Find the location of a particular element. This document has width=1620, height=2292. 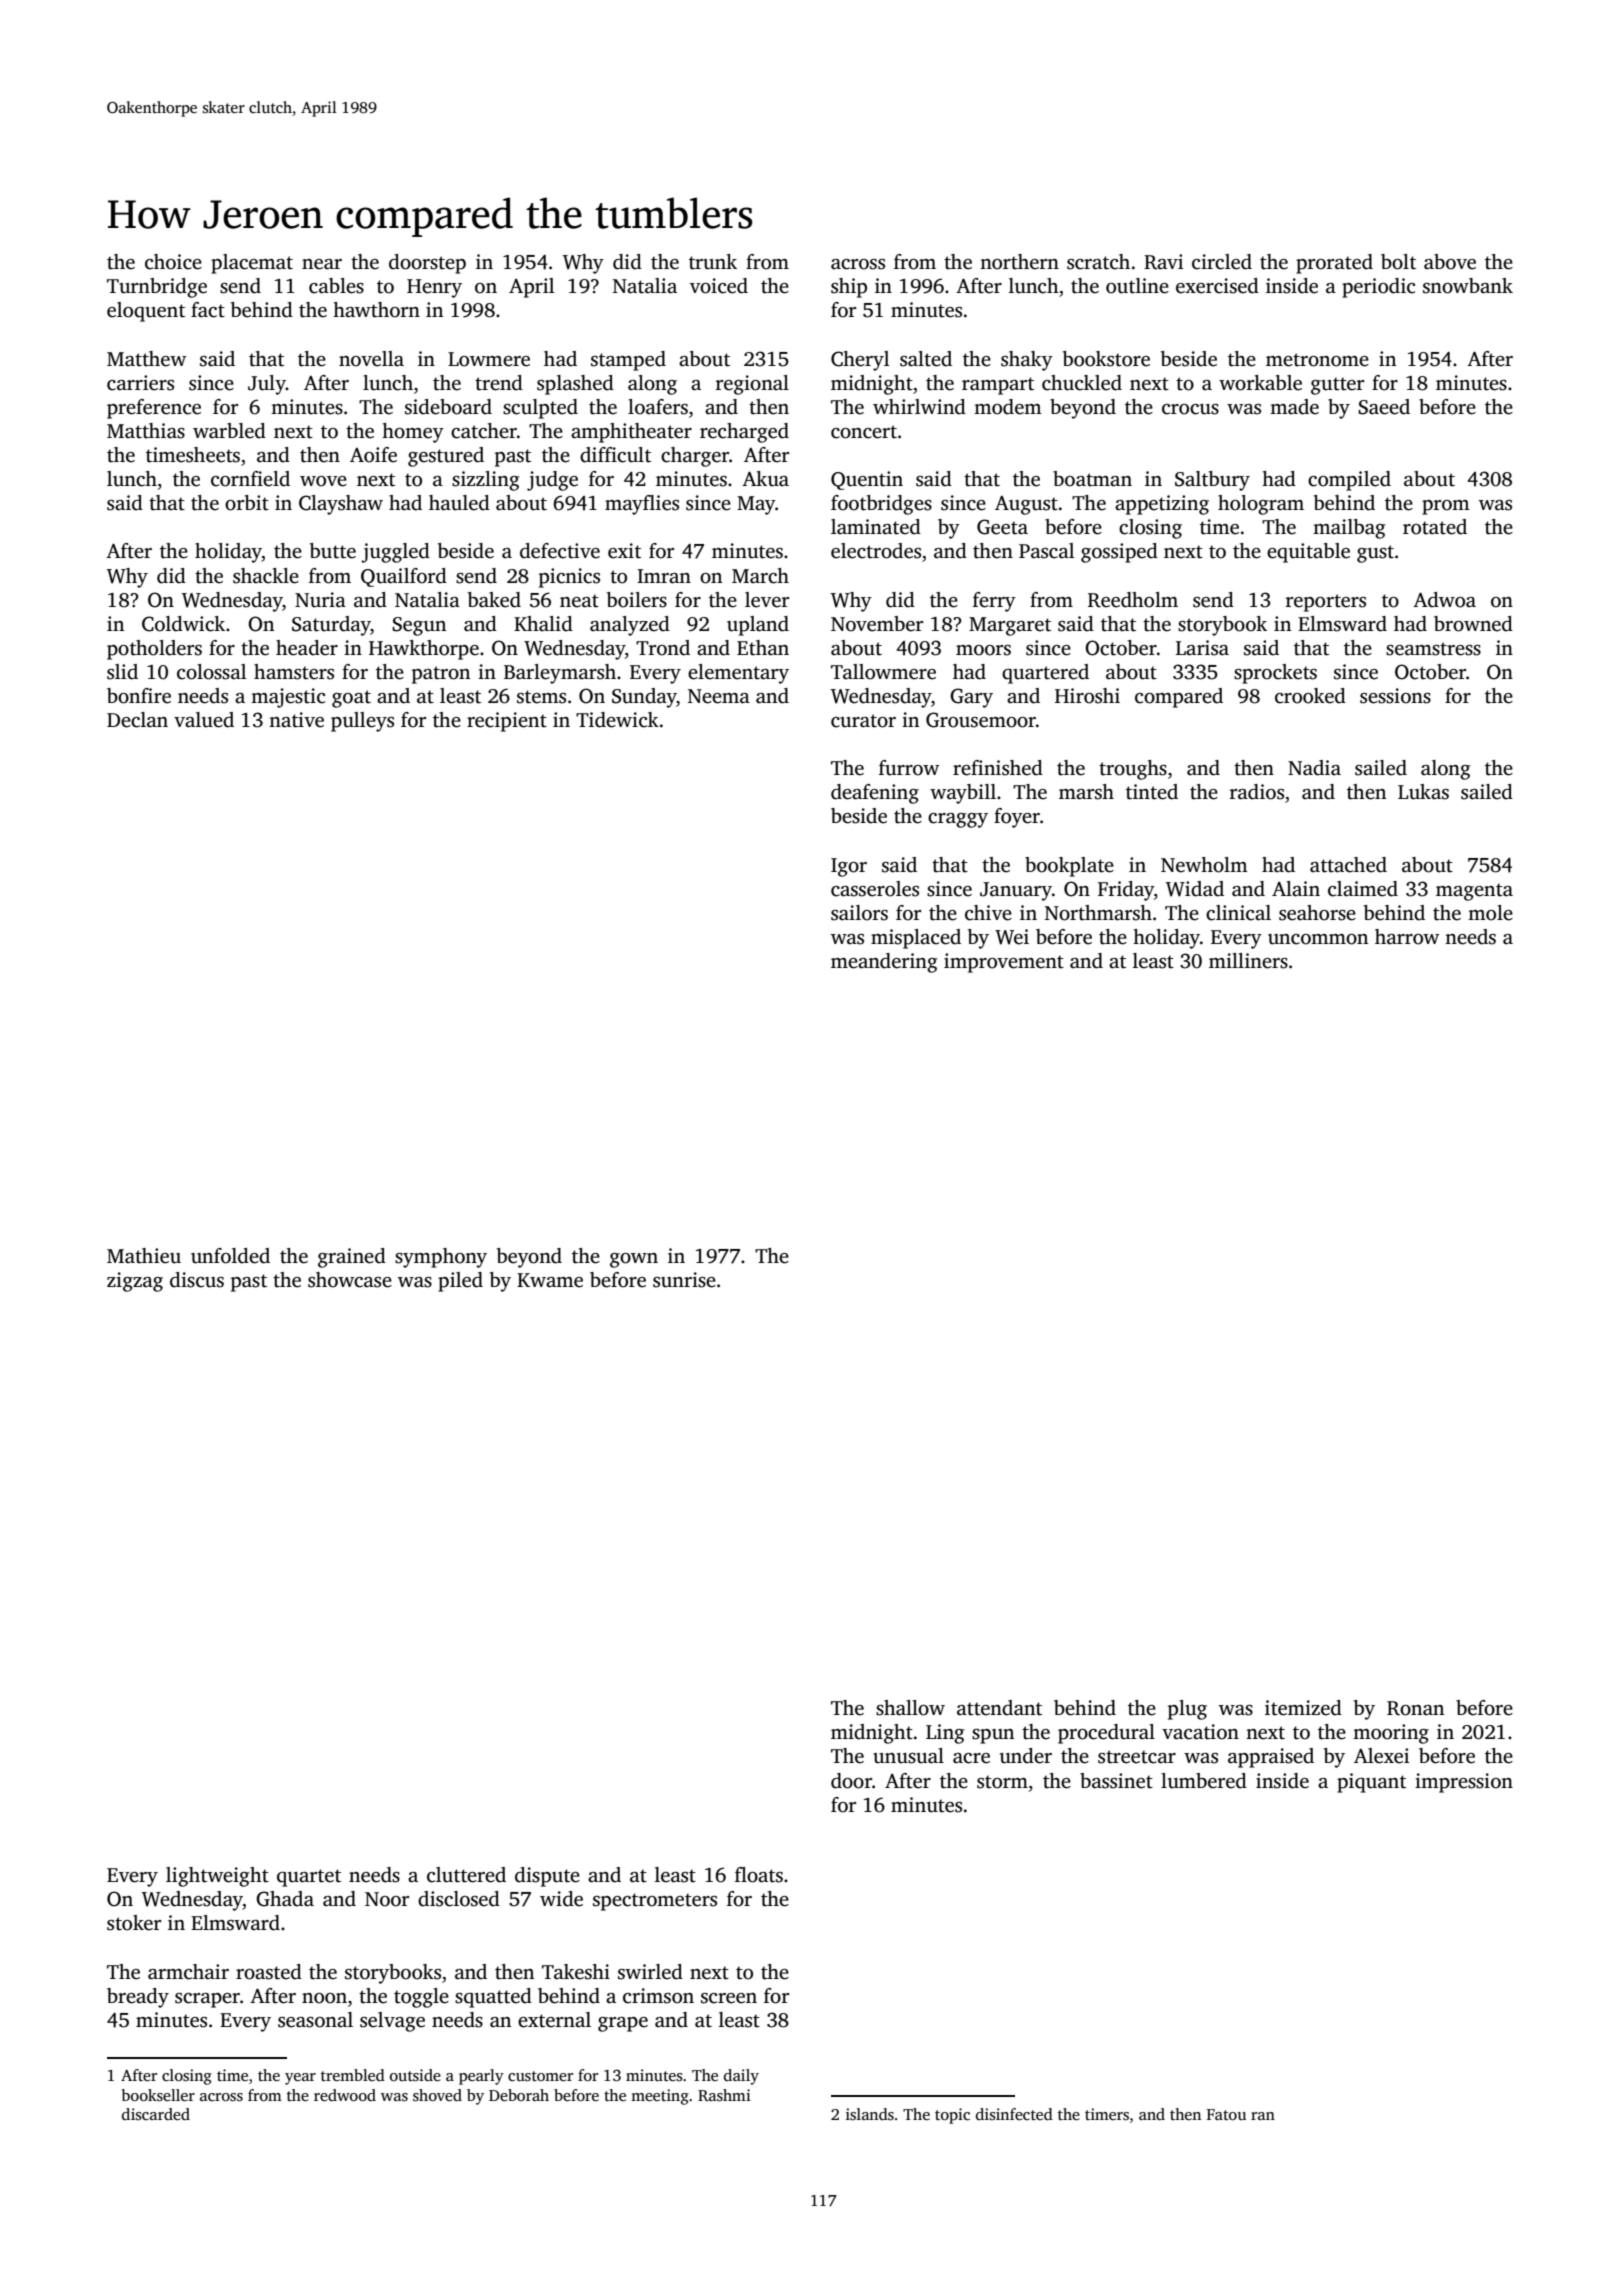

quartet is located at coordinates (309, 1878).
